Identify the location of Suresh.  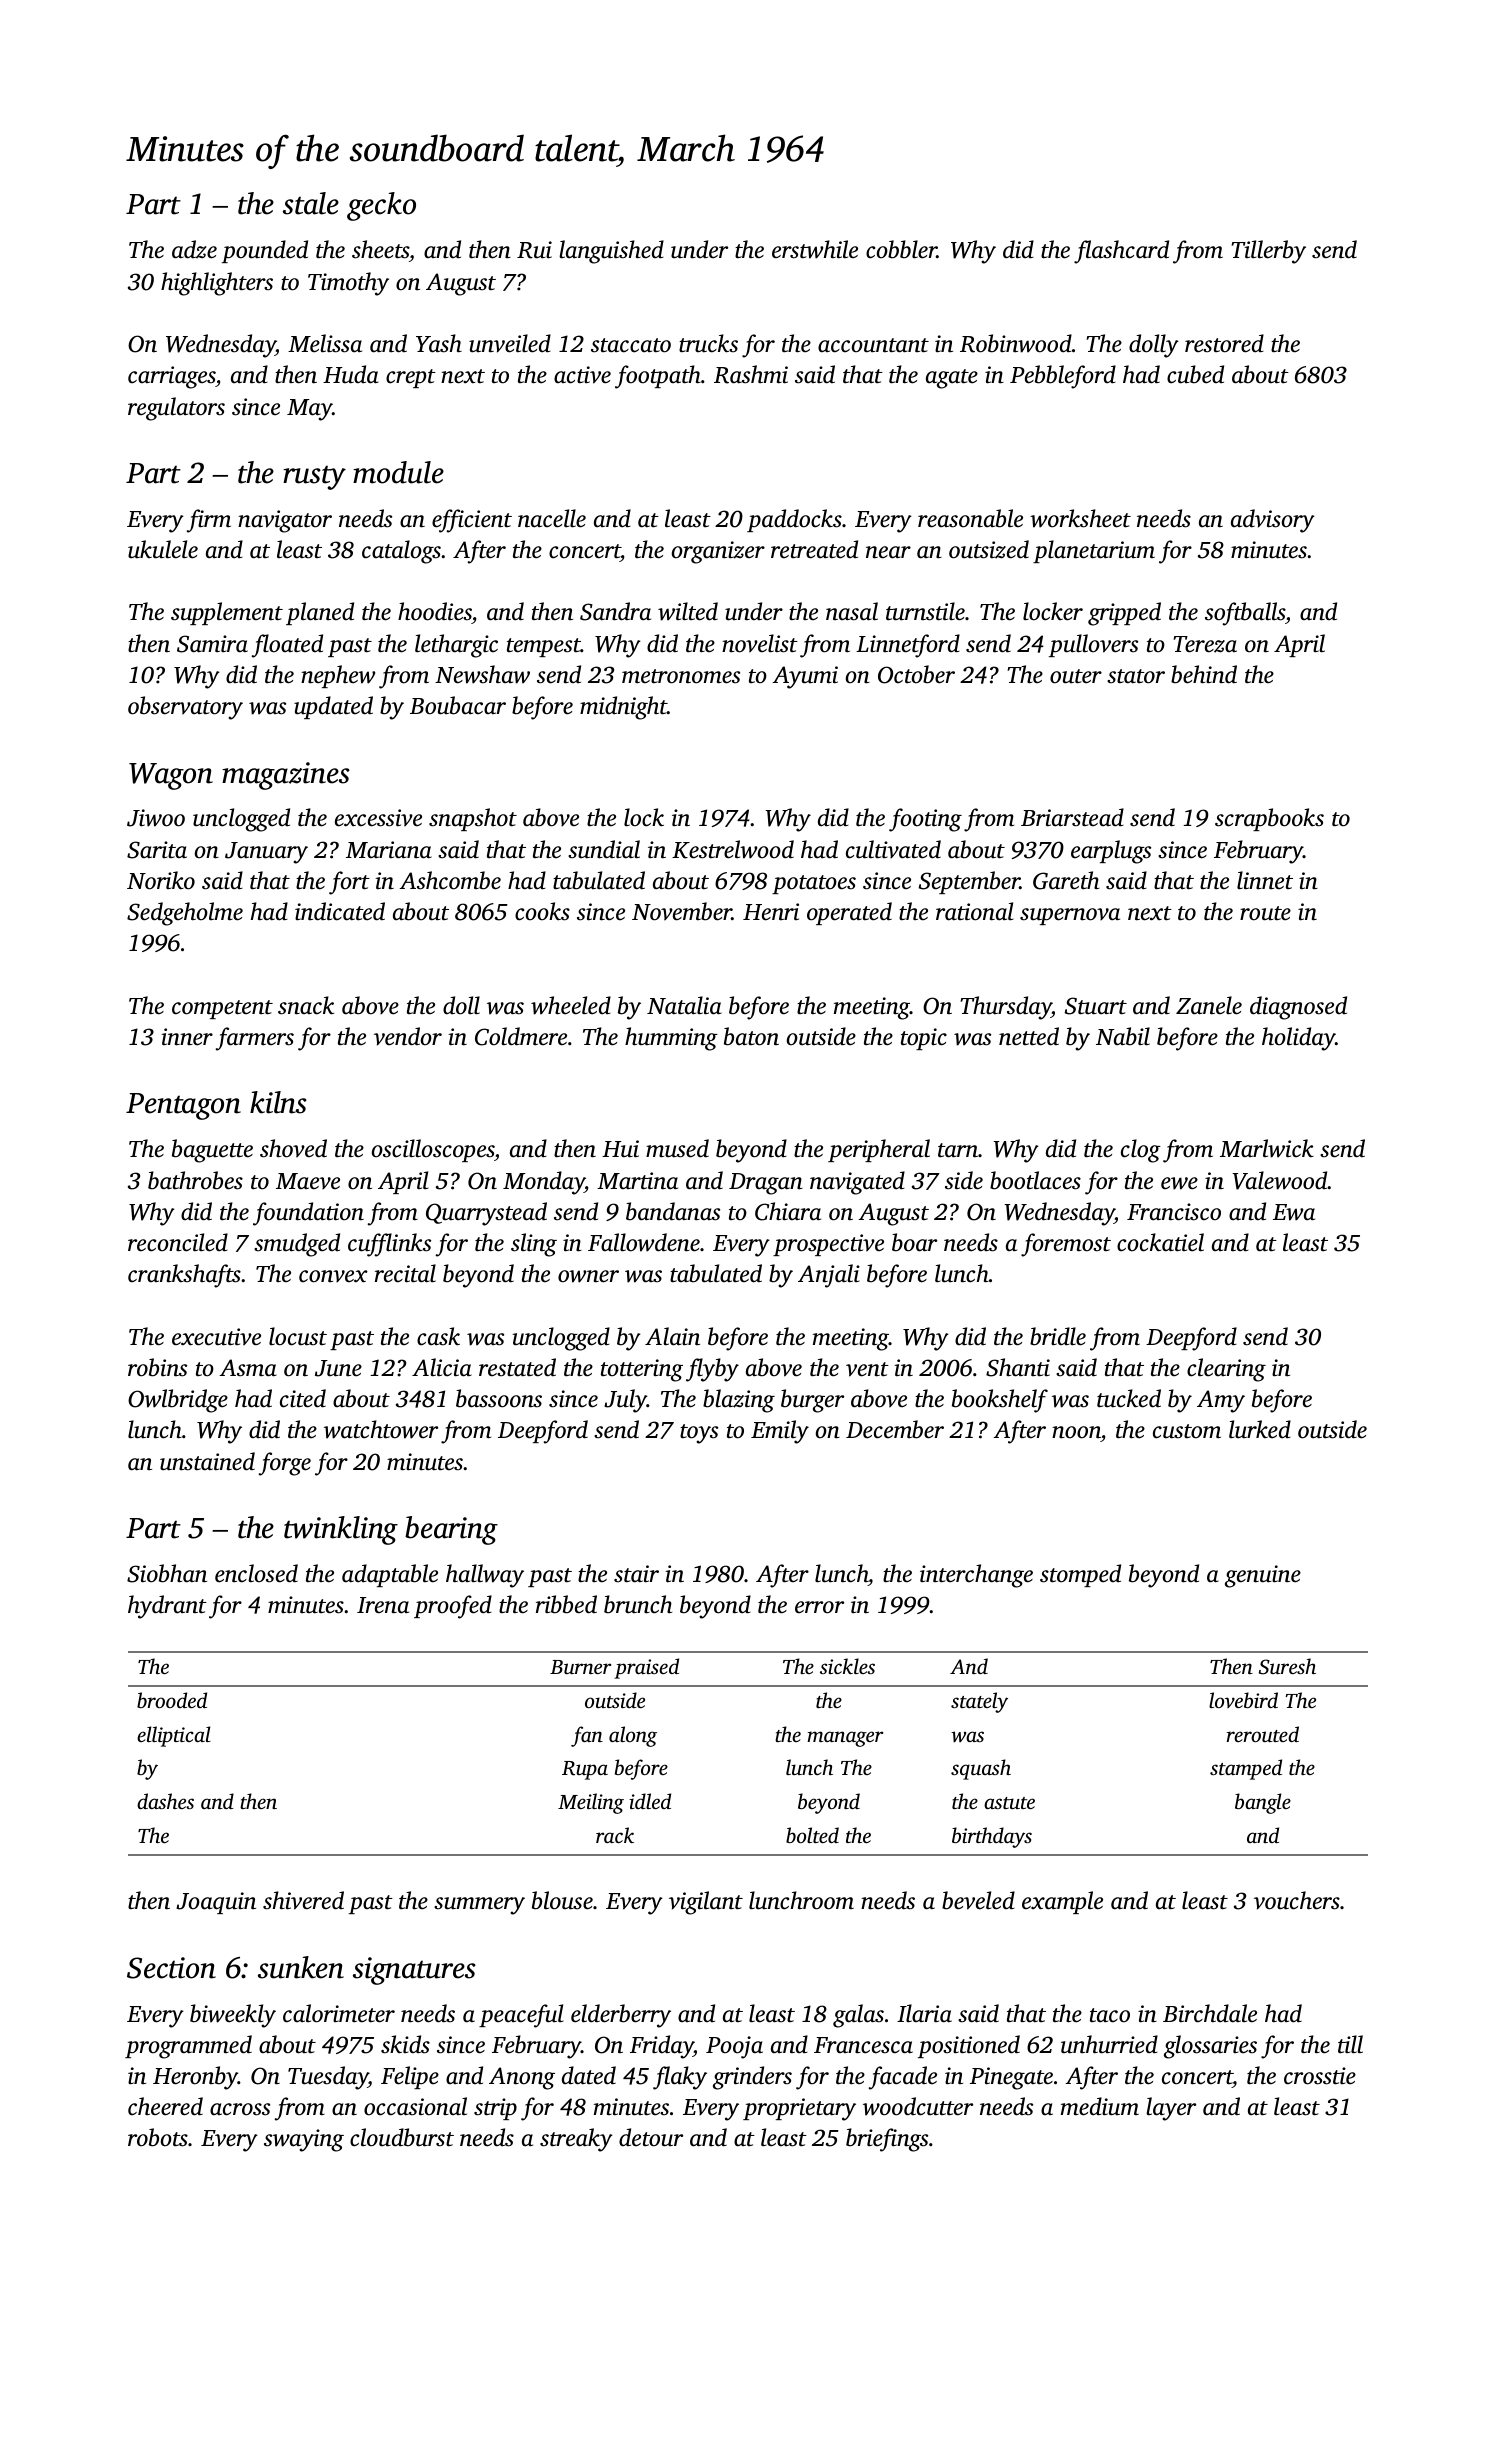
(1287, 1666).
